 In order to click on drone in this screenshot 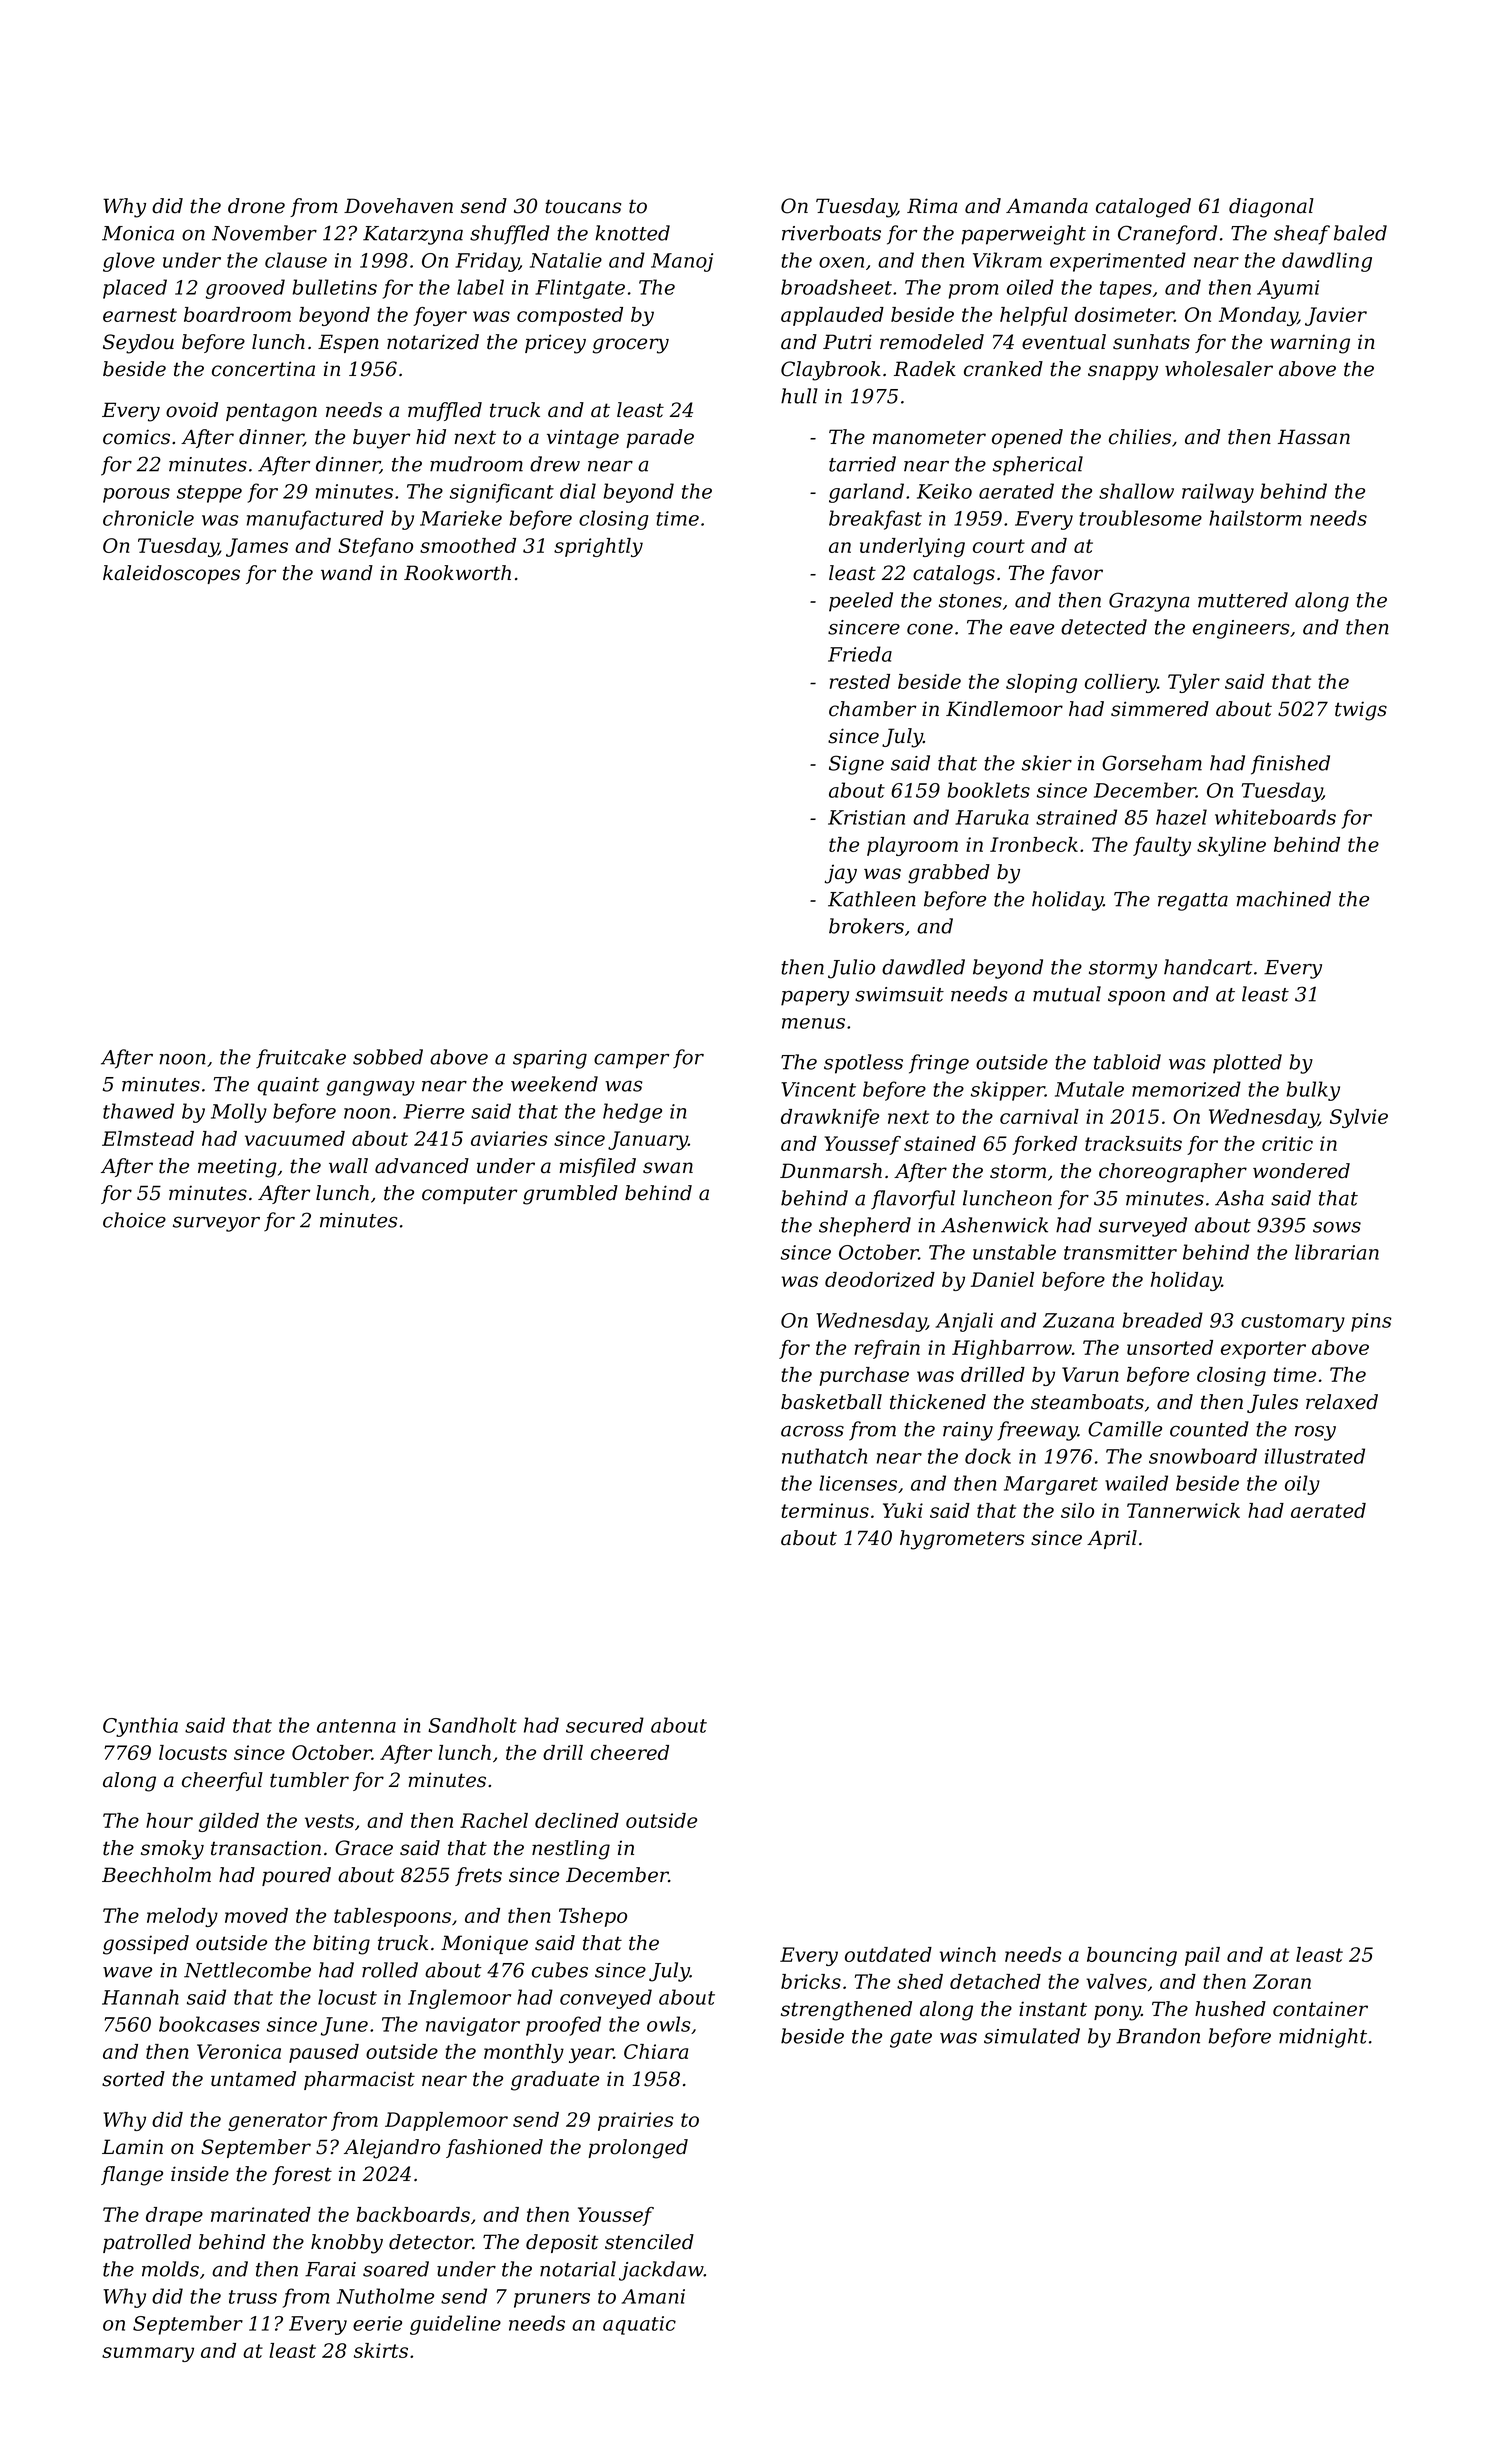, I will do `click(256, 206)`.
